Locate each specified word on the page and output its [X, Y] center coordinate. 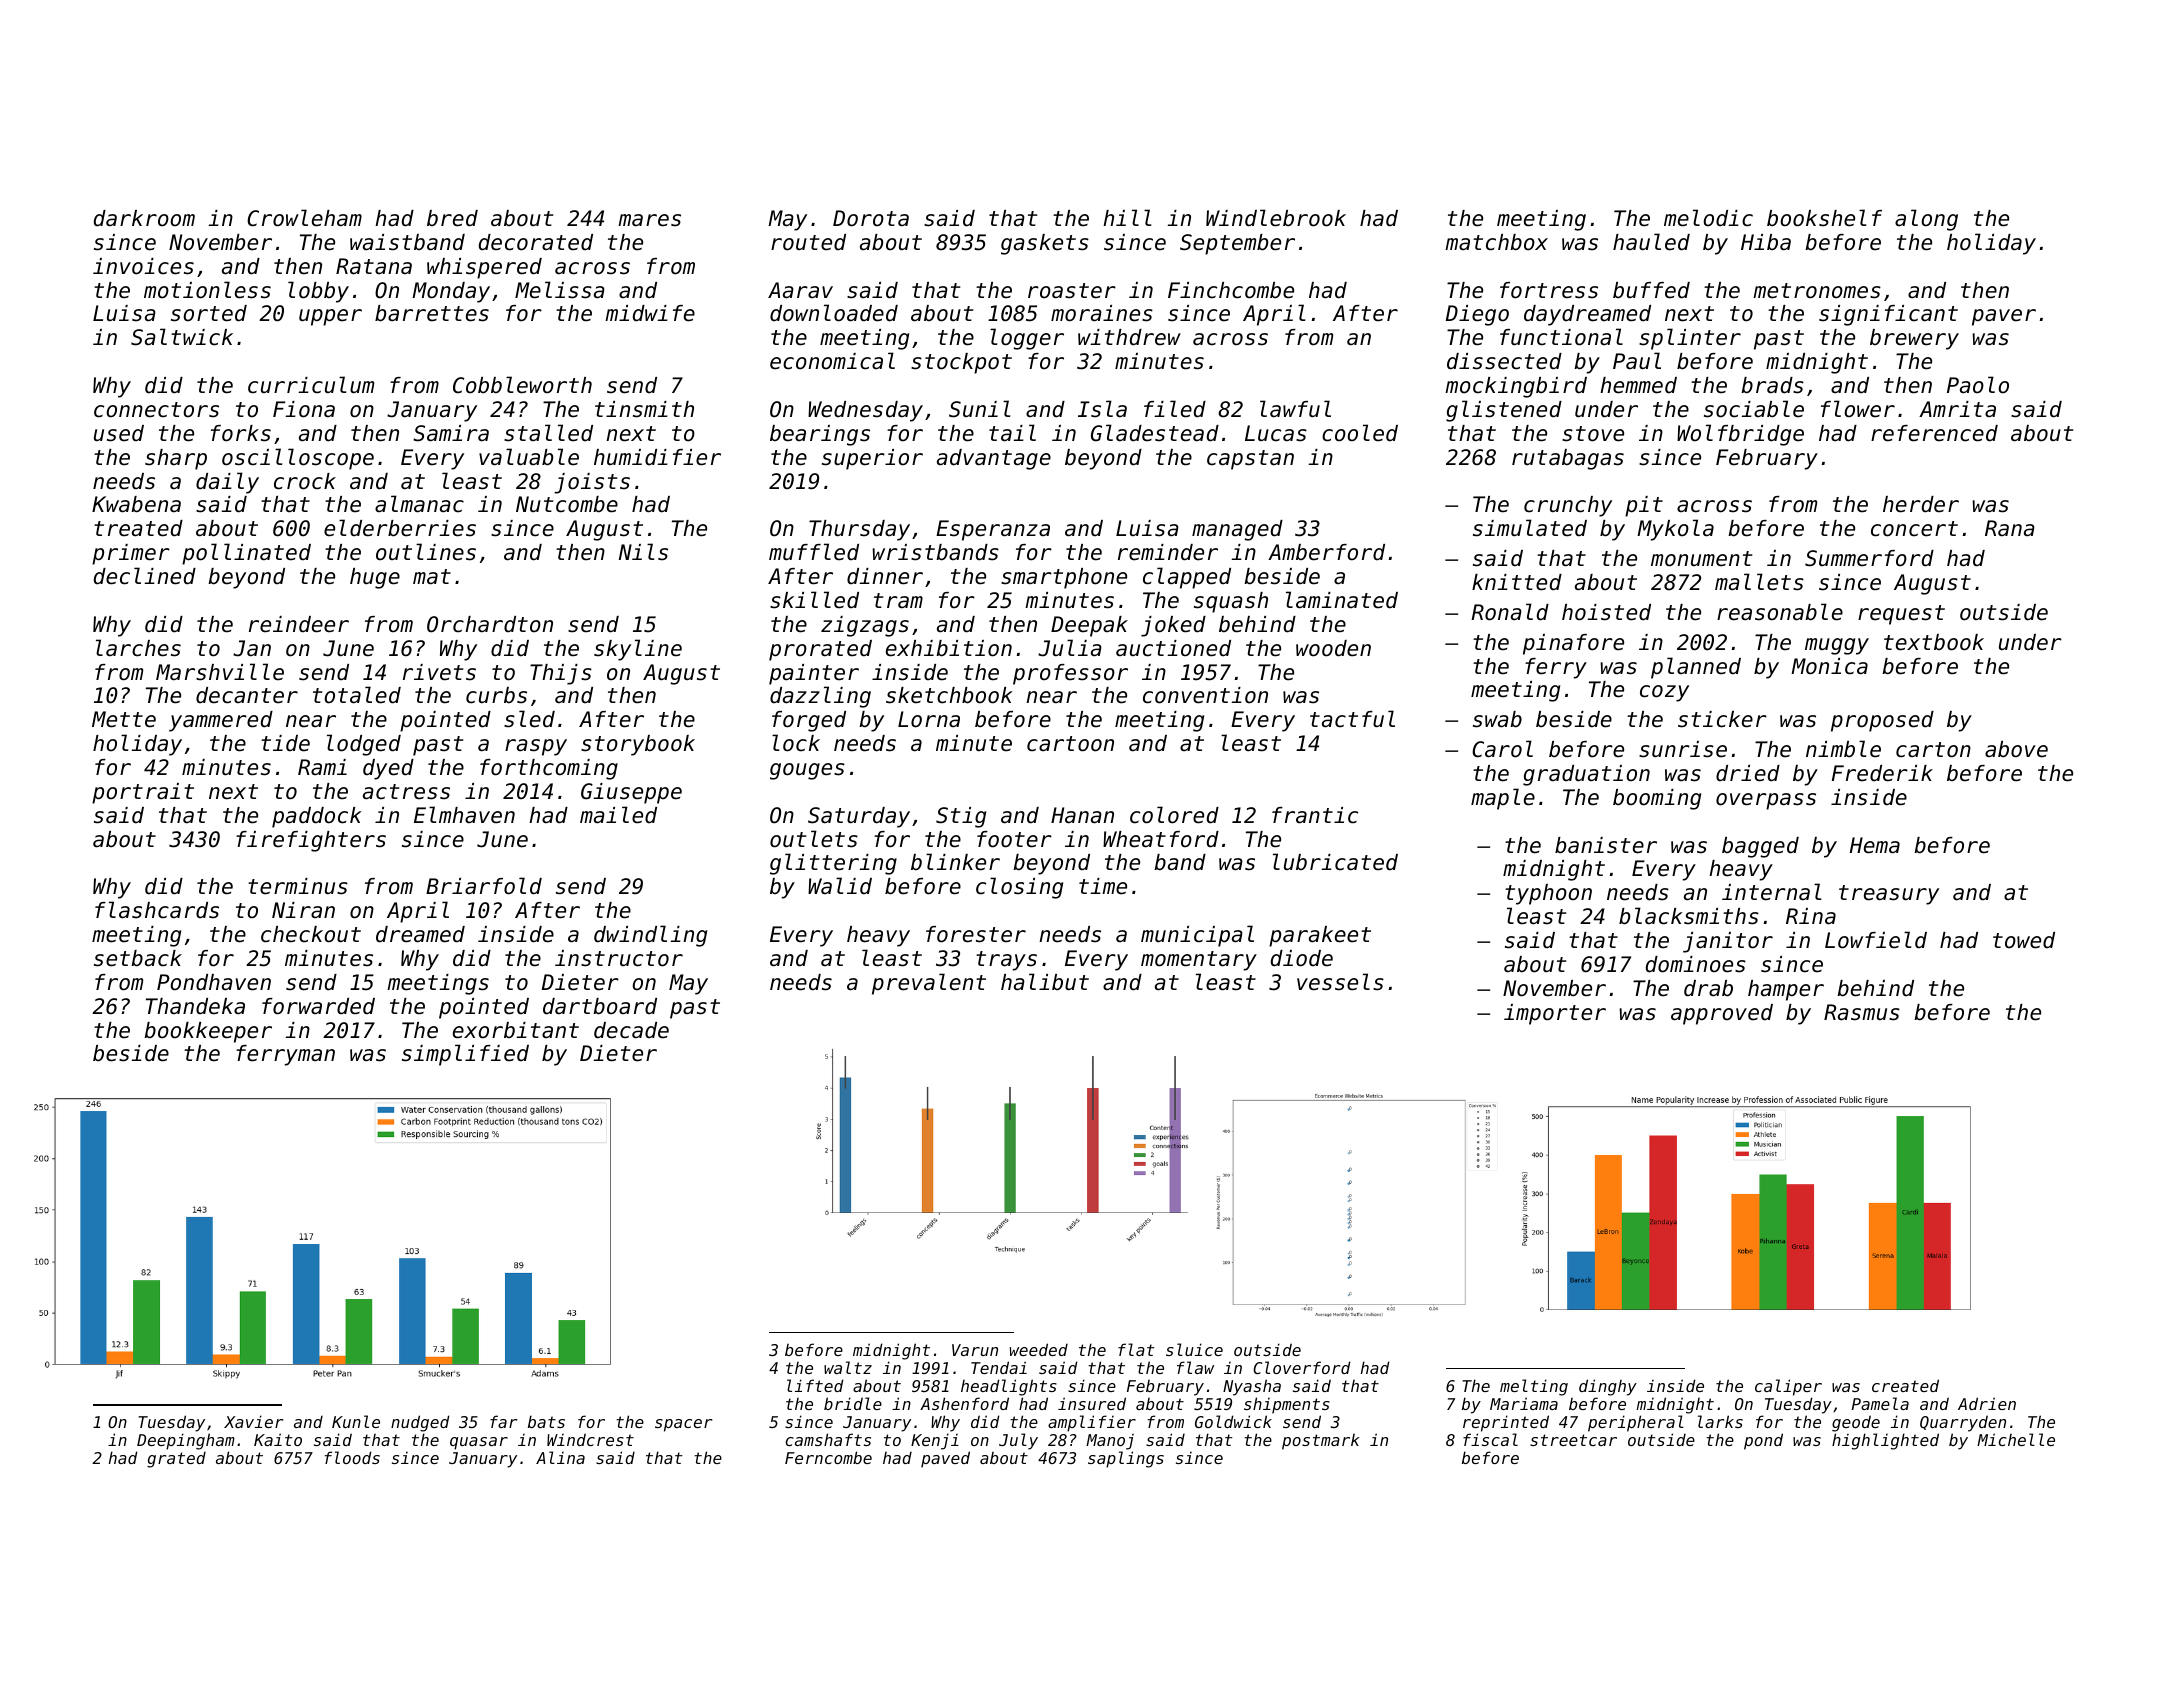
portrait [143, 793]
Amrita [1957, 409]
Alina [560, 1457]
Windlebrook [1276, 218]
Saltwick [182, 337]
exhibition [949, 648]
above [2016, 749]
